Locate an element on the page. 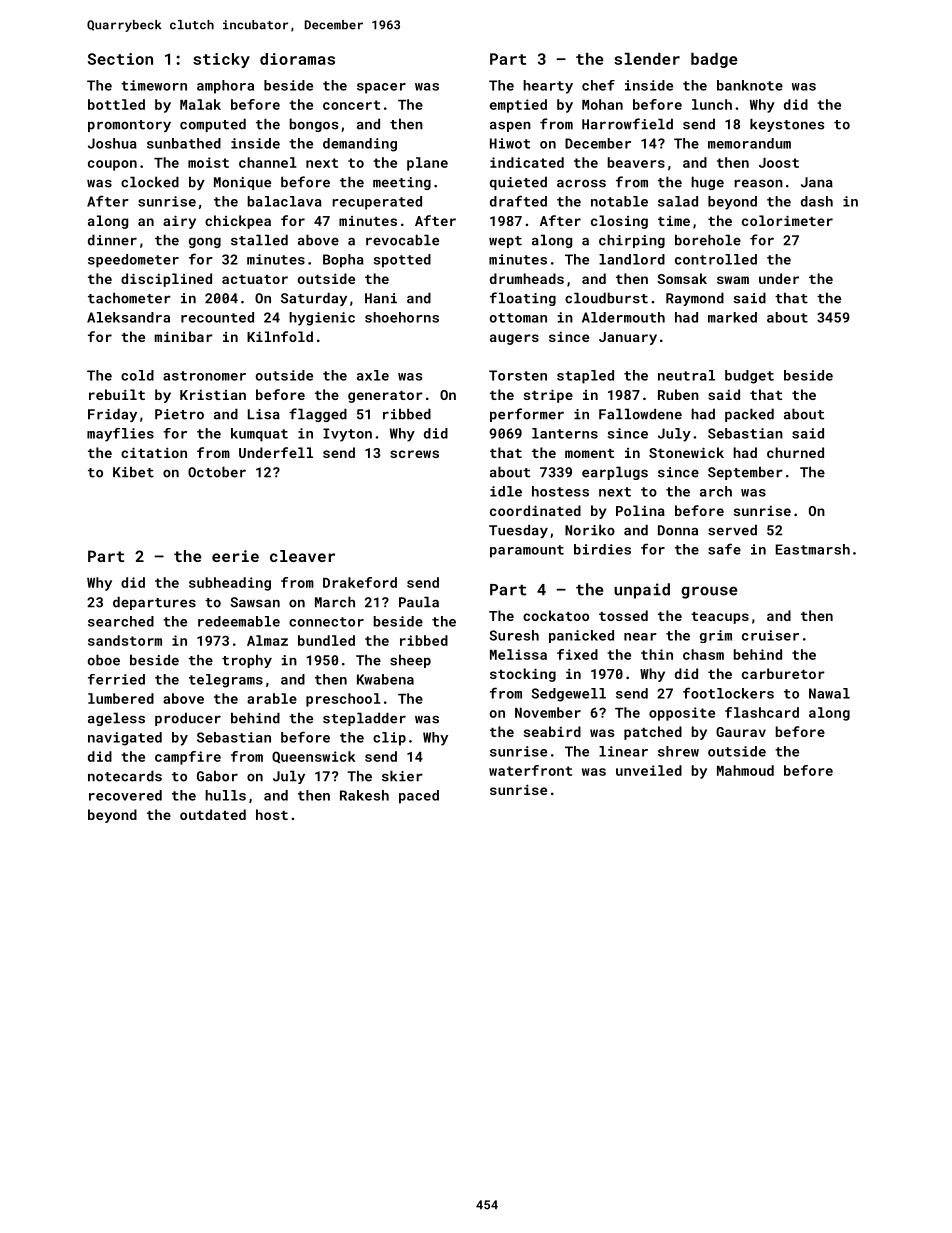 The height and width of the document is (1233, 952). Raymond is located at coordinates (695, 299).
